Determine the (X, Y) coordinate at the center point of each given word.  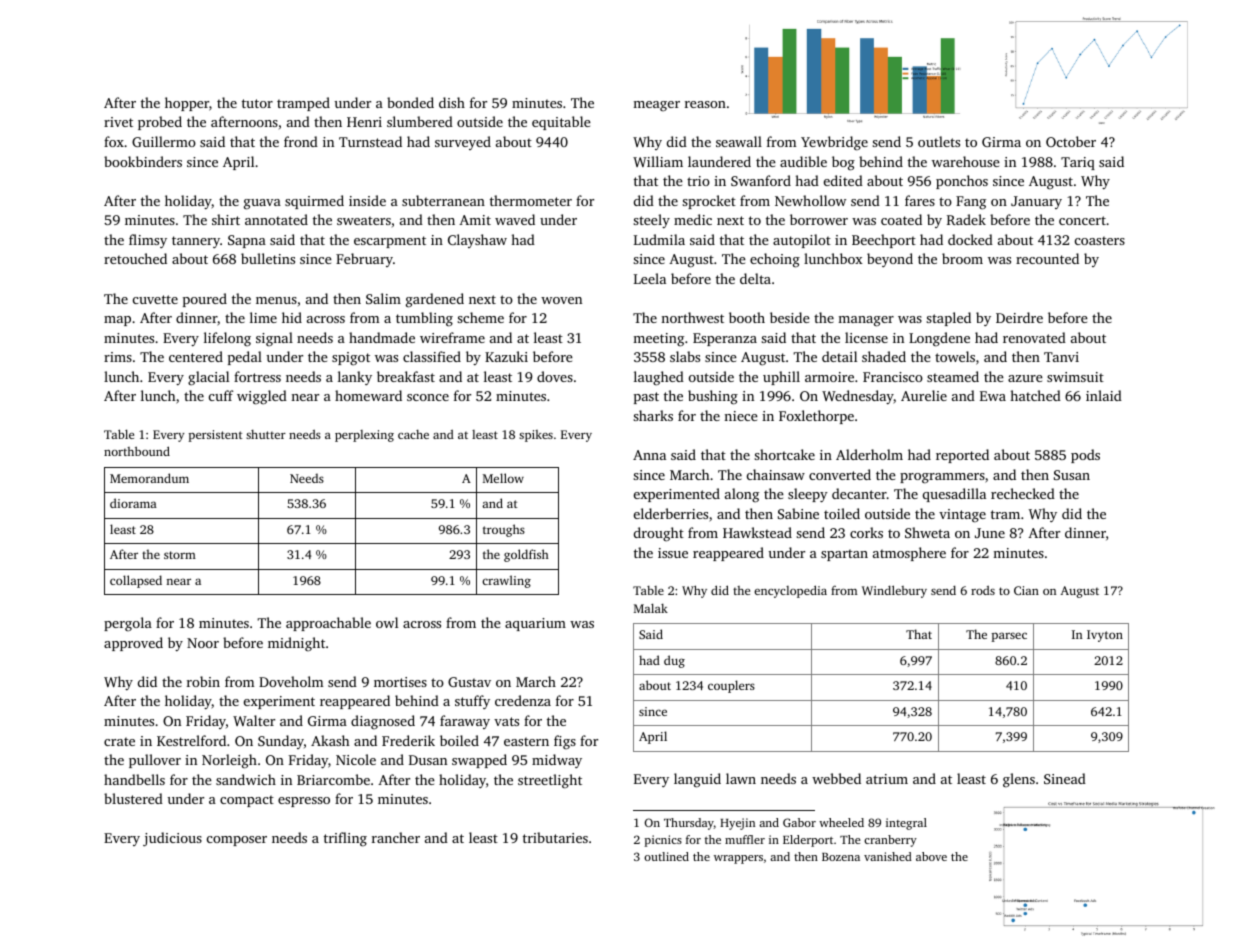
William (658, 161)
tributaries (555, 837)
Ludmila (659, 239)
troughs (504, 530)
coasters (1100, 240)
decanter (859, 493)
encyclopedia (790, 591)
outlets (939, 141)
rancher (396, 837)
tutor (257, 103)
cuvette (155, 299)
